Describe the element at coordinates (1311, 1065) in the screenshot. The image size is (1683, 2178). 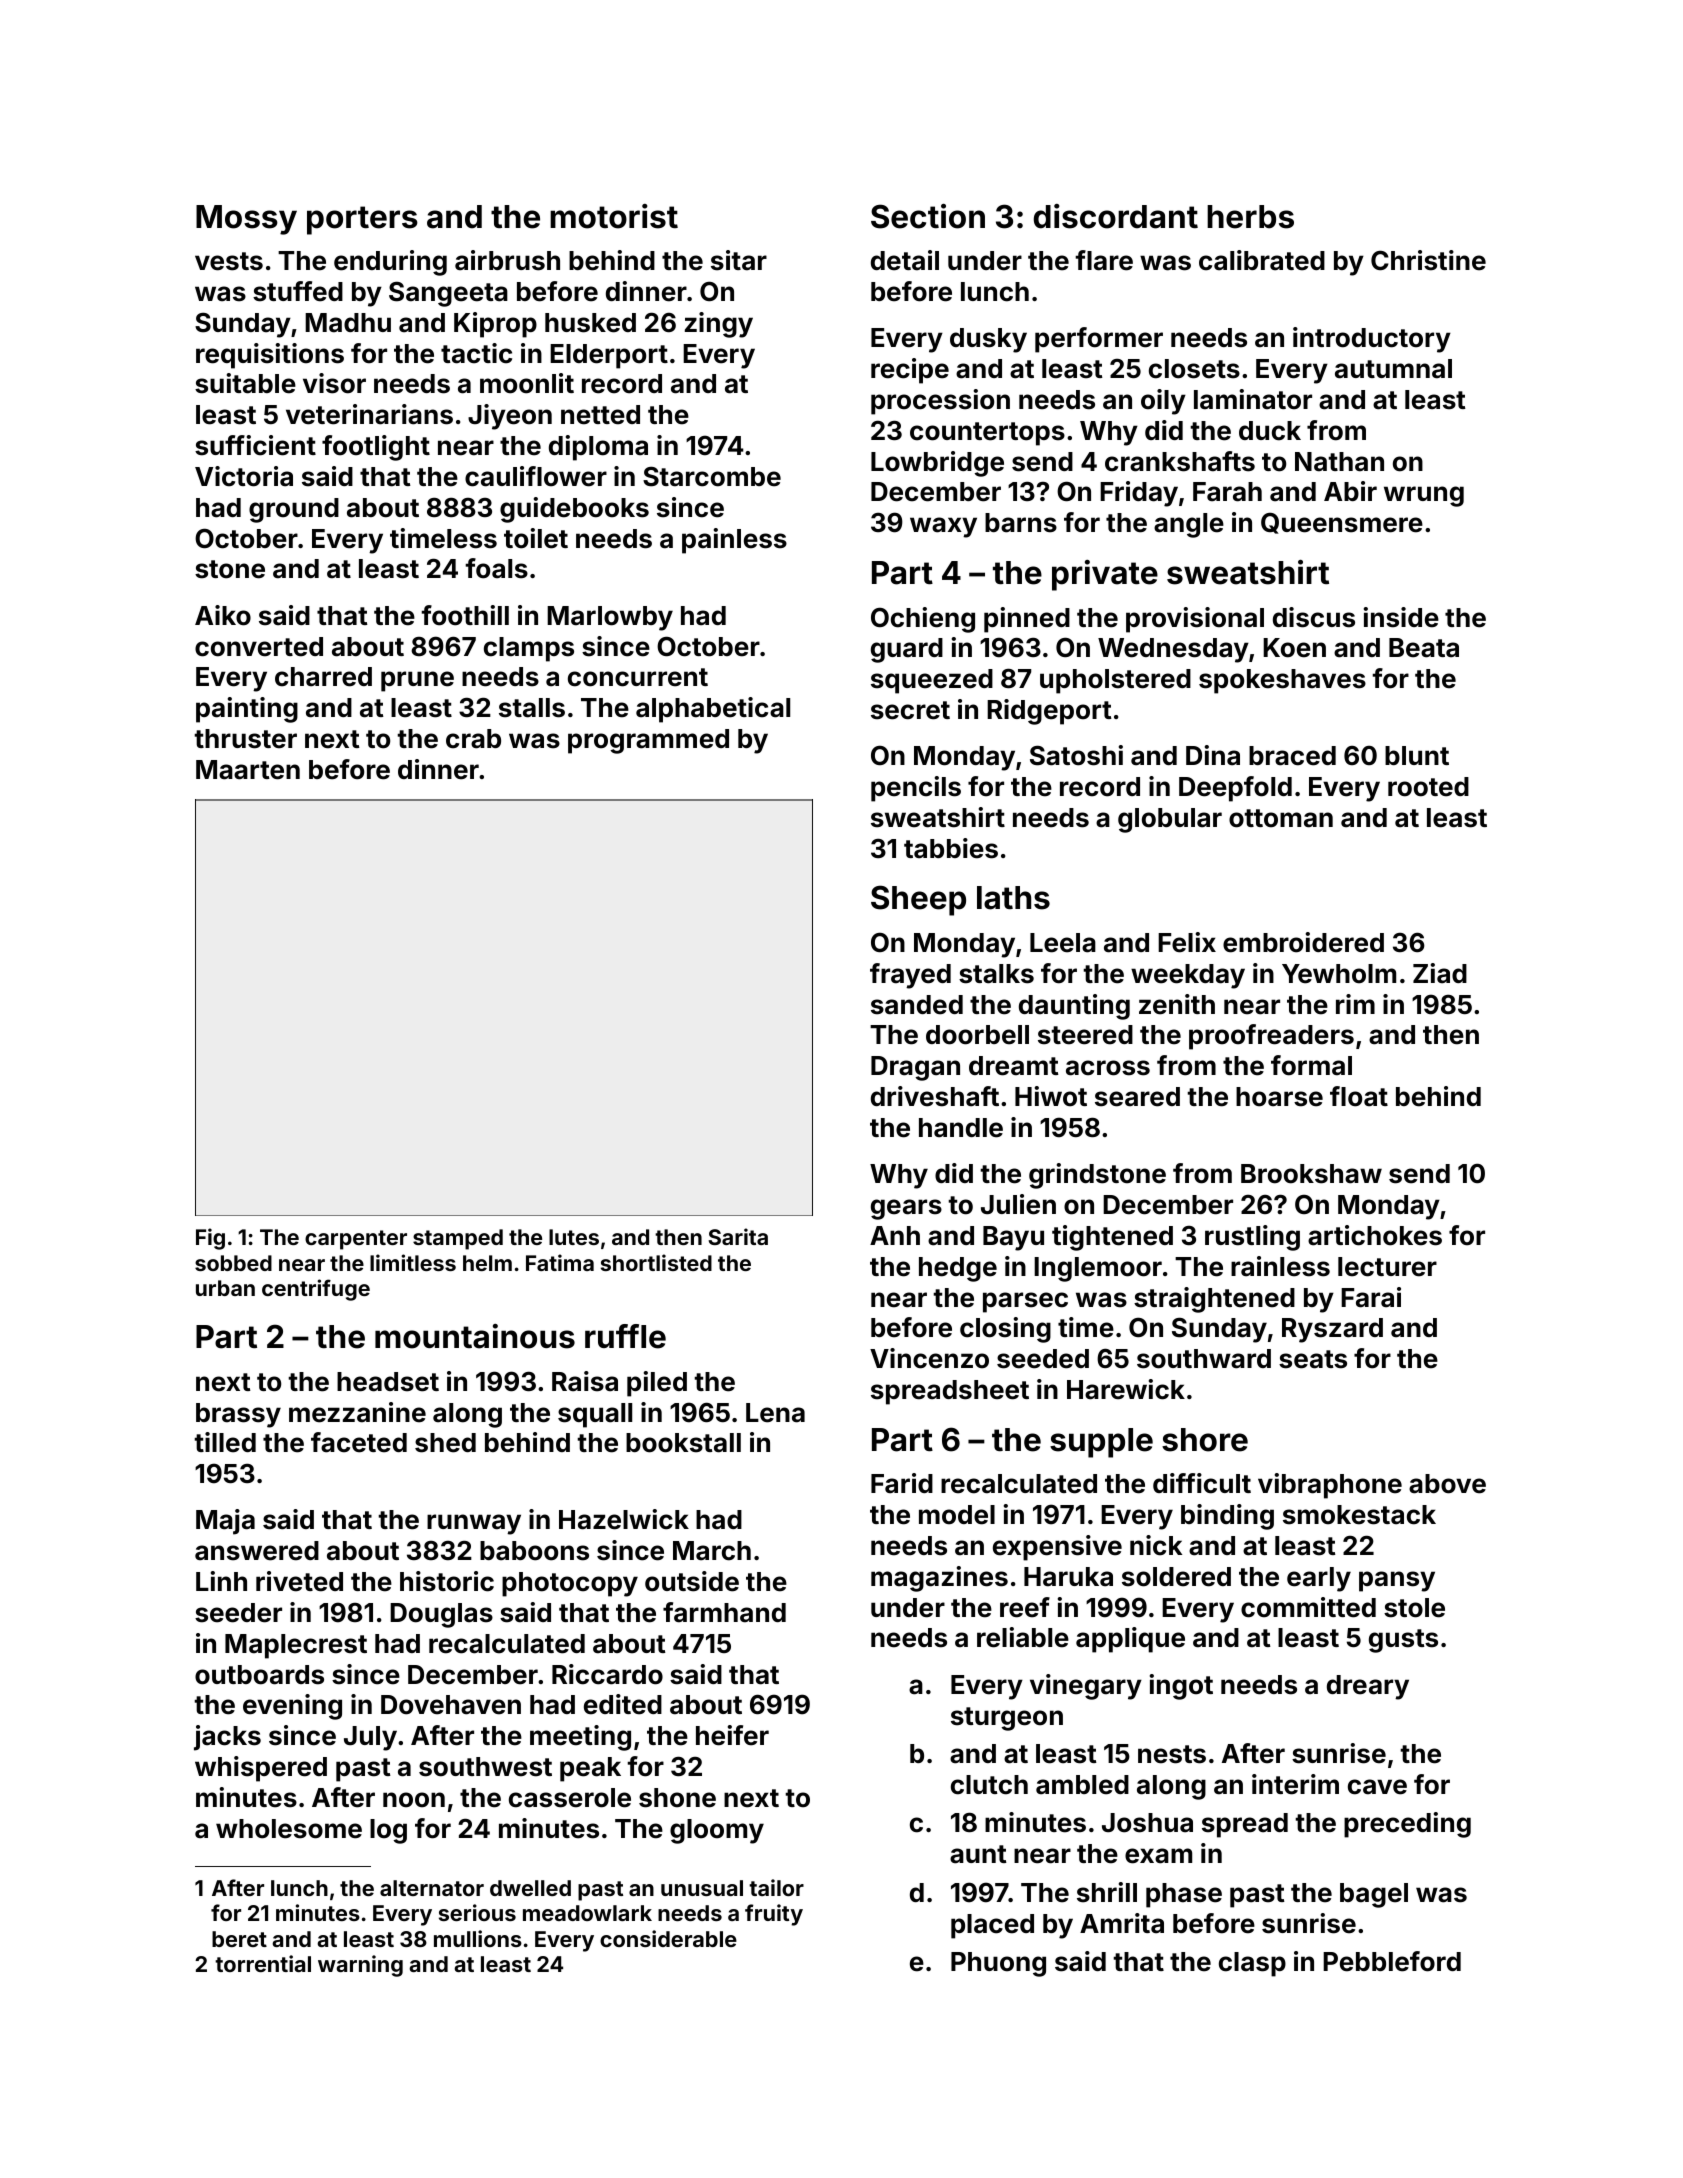
I see `formal` at that location.
